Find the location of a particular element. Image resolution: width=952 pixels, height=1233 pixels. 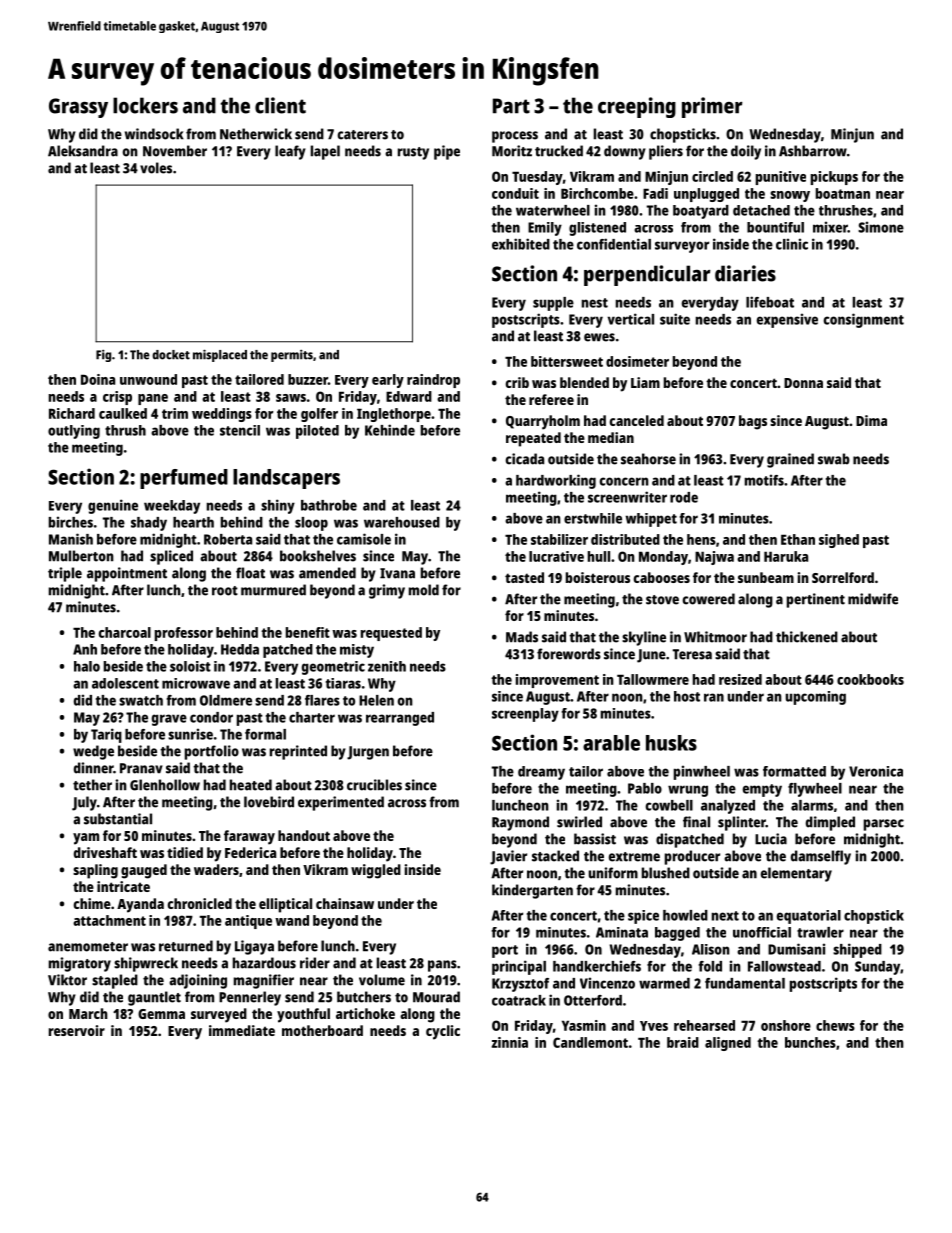

immediate is located at coordinates (242, 1030).
